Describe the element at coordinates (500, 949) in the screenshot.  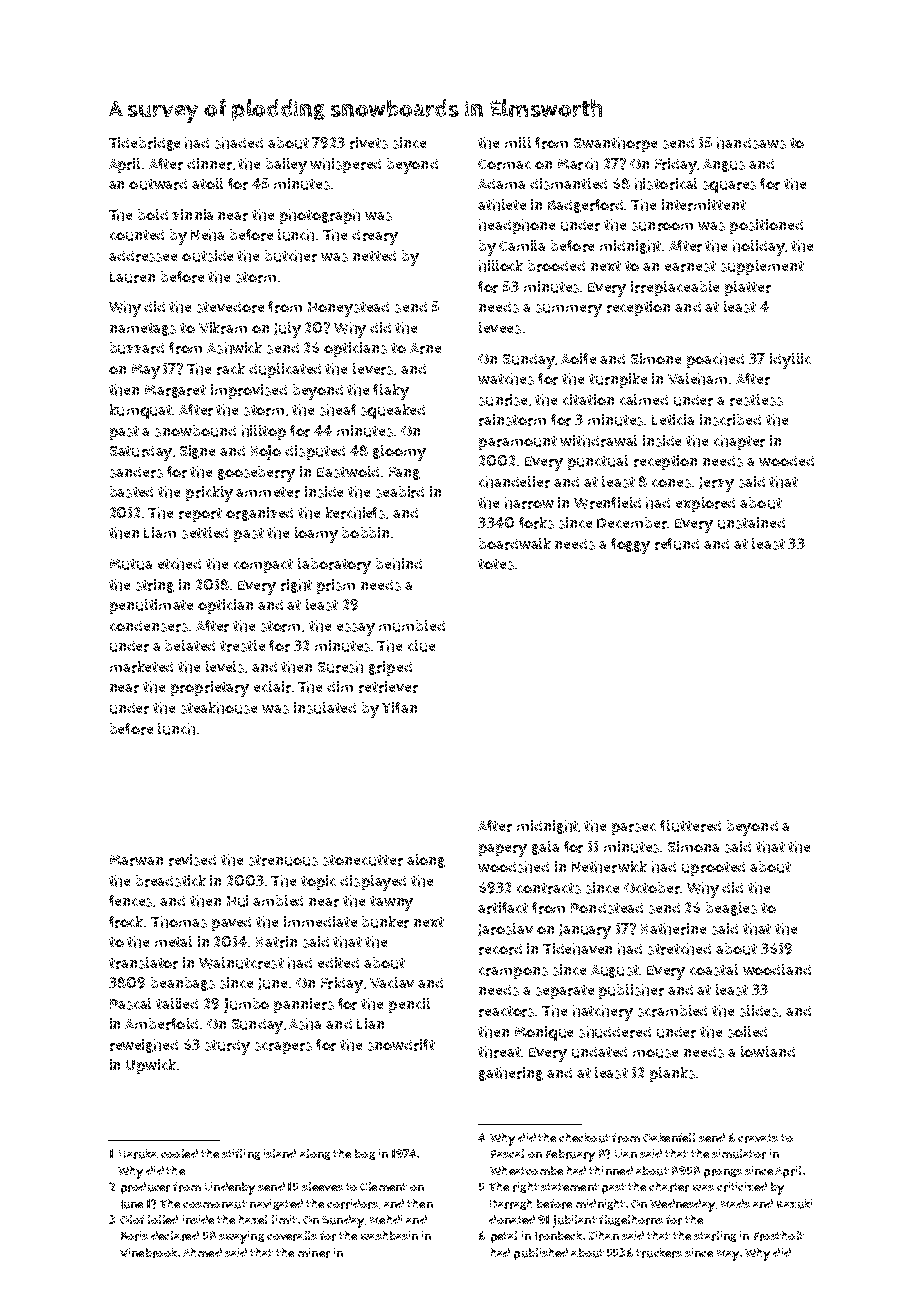
I see `record` at that location.
